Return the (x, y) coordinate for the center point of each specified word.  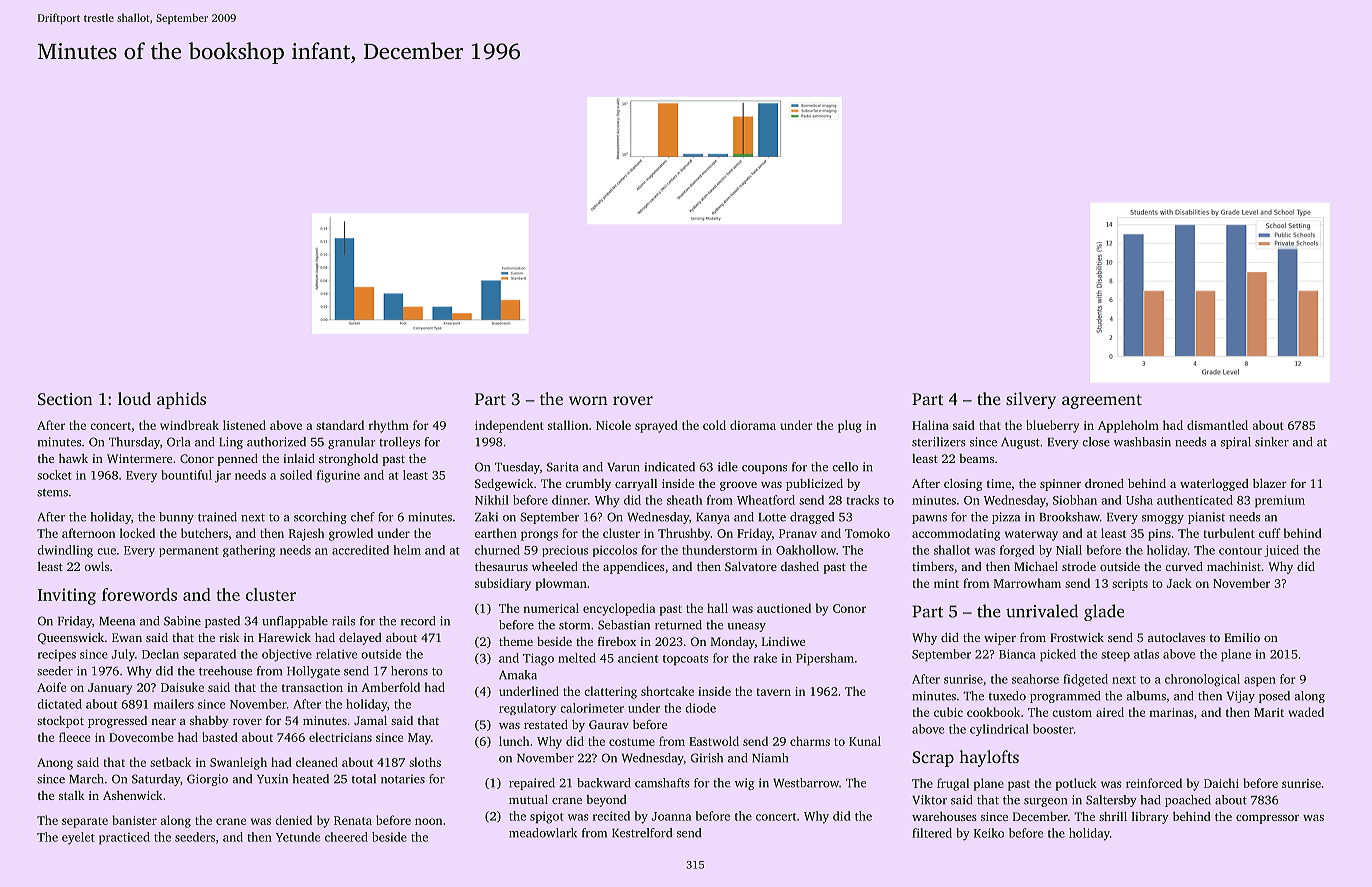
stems (52, 493)
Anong (55, 764)
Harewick (284, 637)
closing (963, 485)
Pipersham (825, 659)
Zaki (486, 517)
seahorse (1035, 679)
